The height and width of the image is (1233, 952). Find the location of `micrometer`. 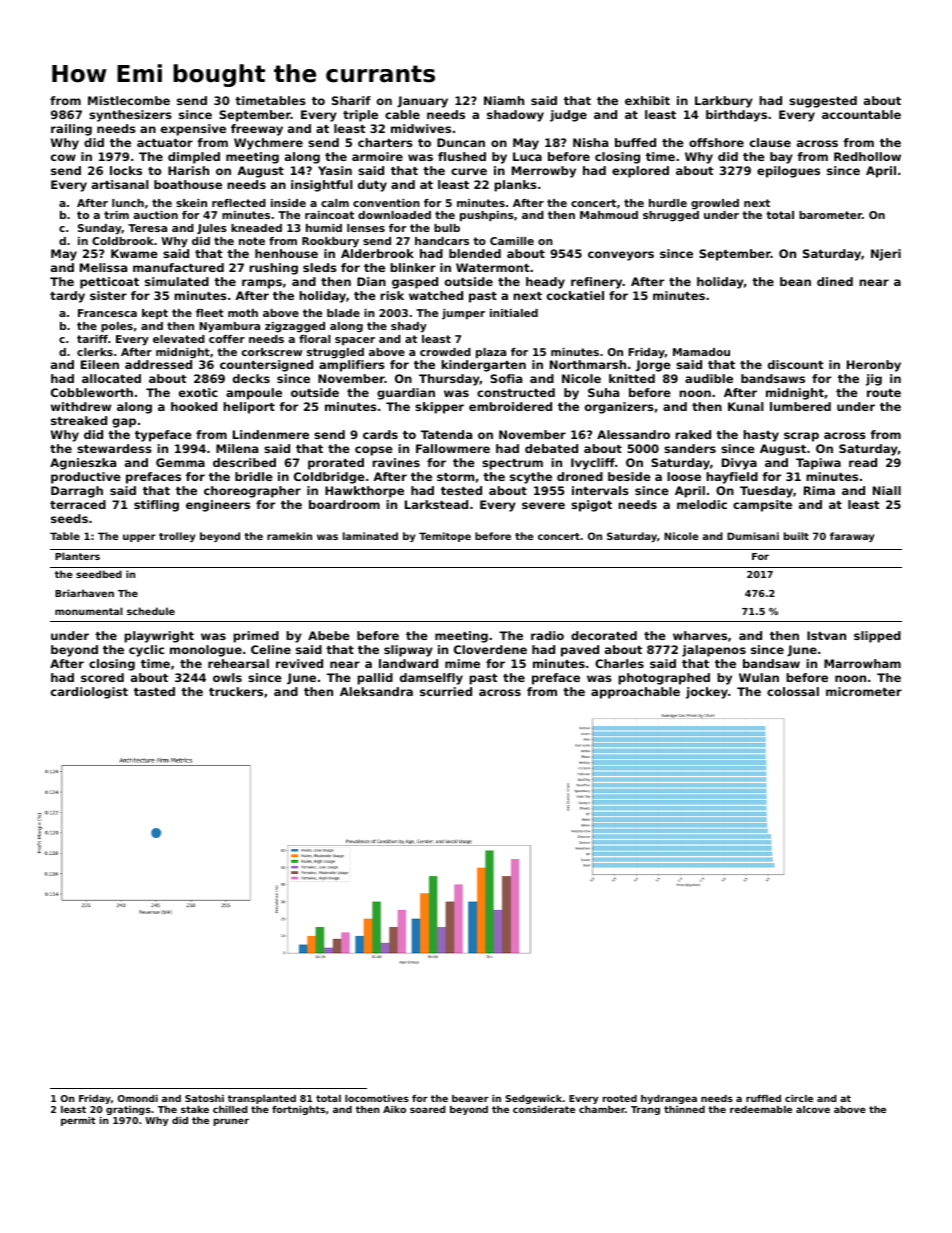

micrometer is located at coordinates (864, 691).
